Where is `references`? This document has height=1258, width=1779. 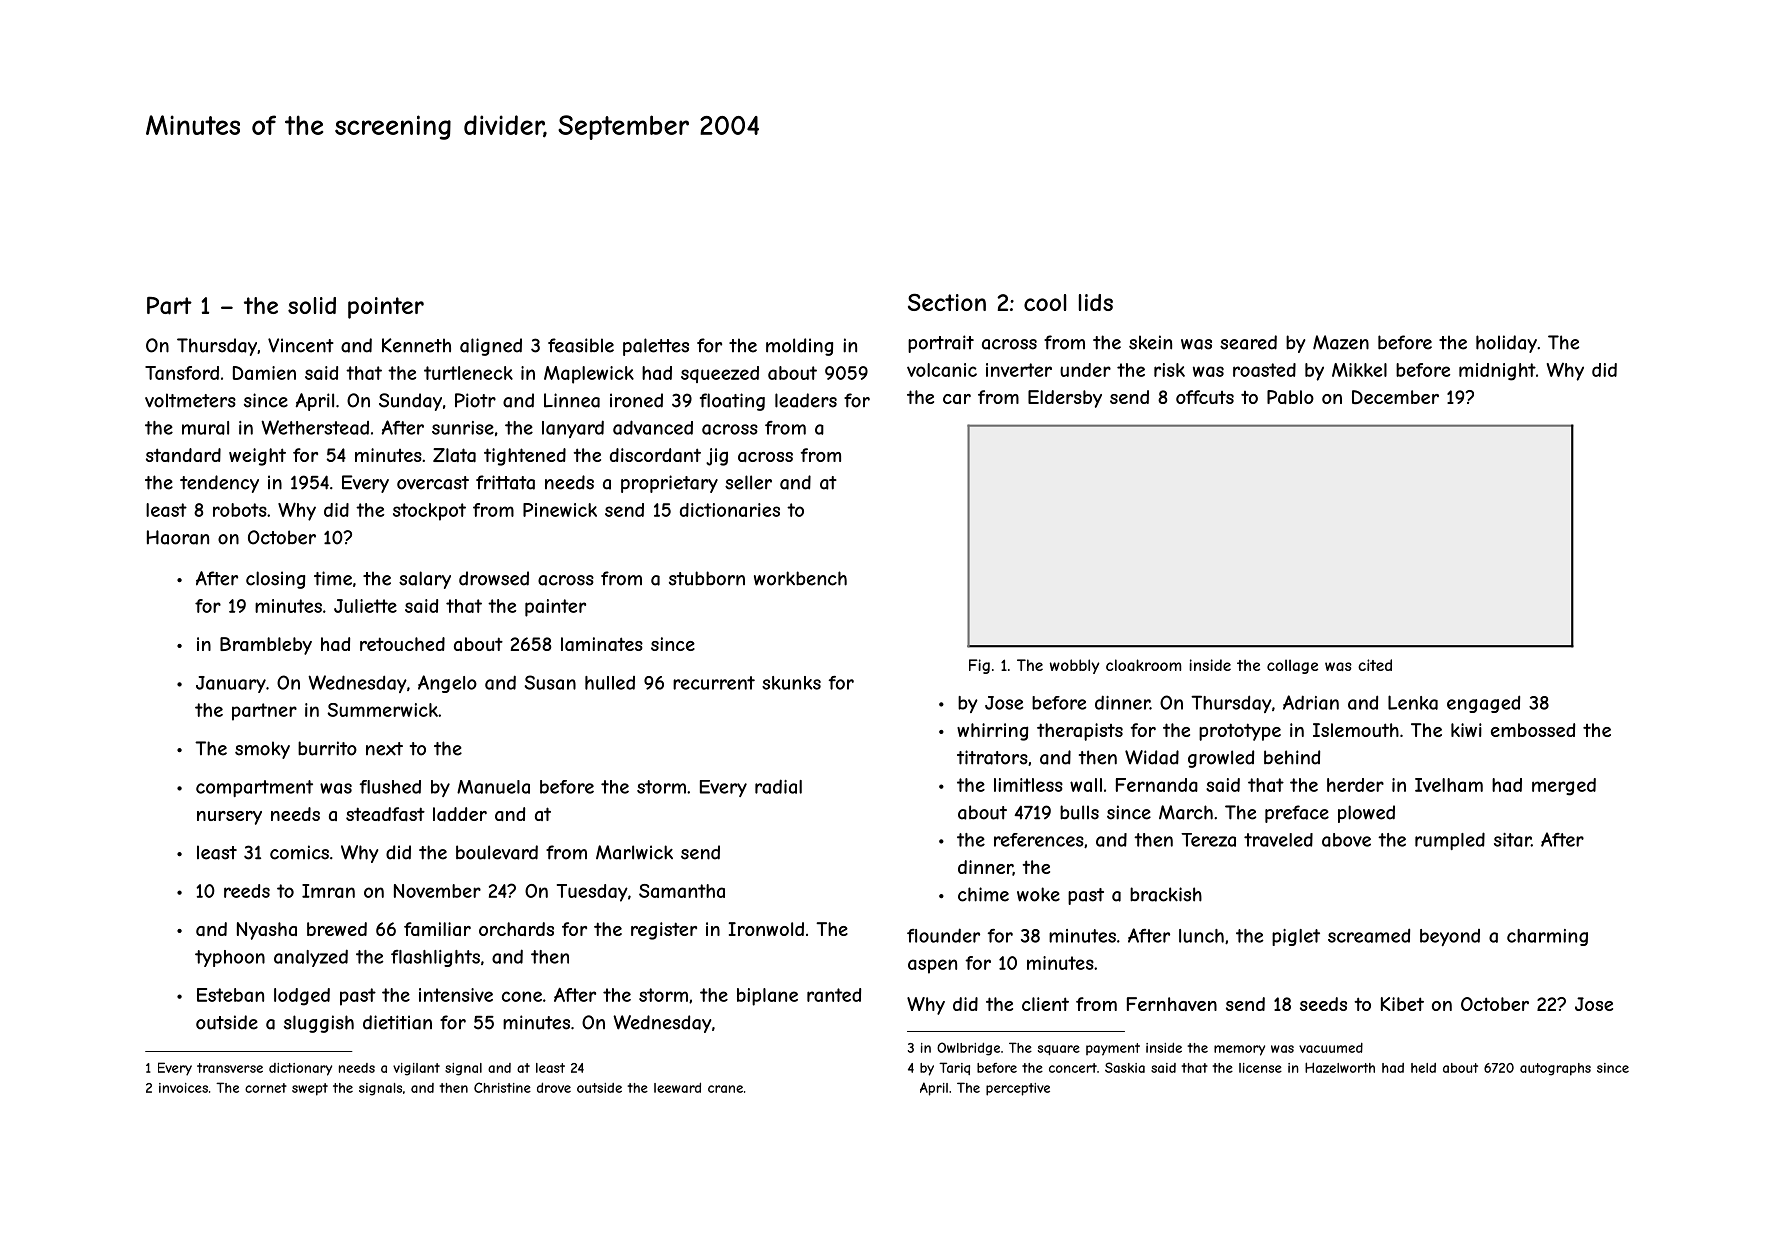
references is located at coordinates (1039, 840).
